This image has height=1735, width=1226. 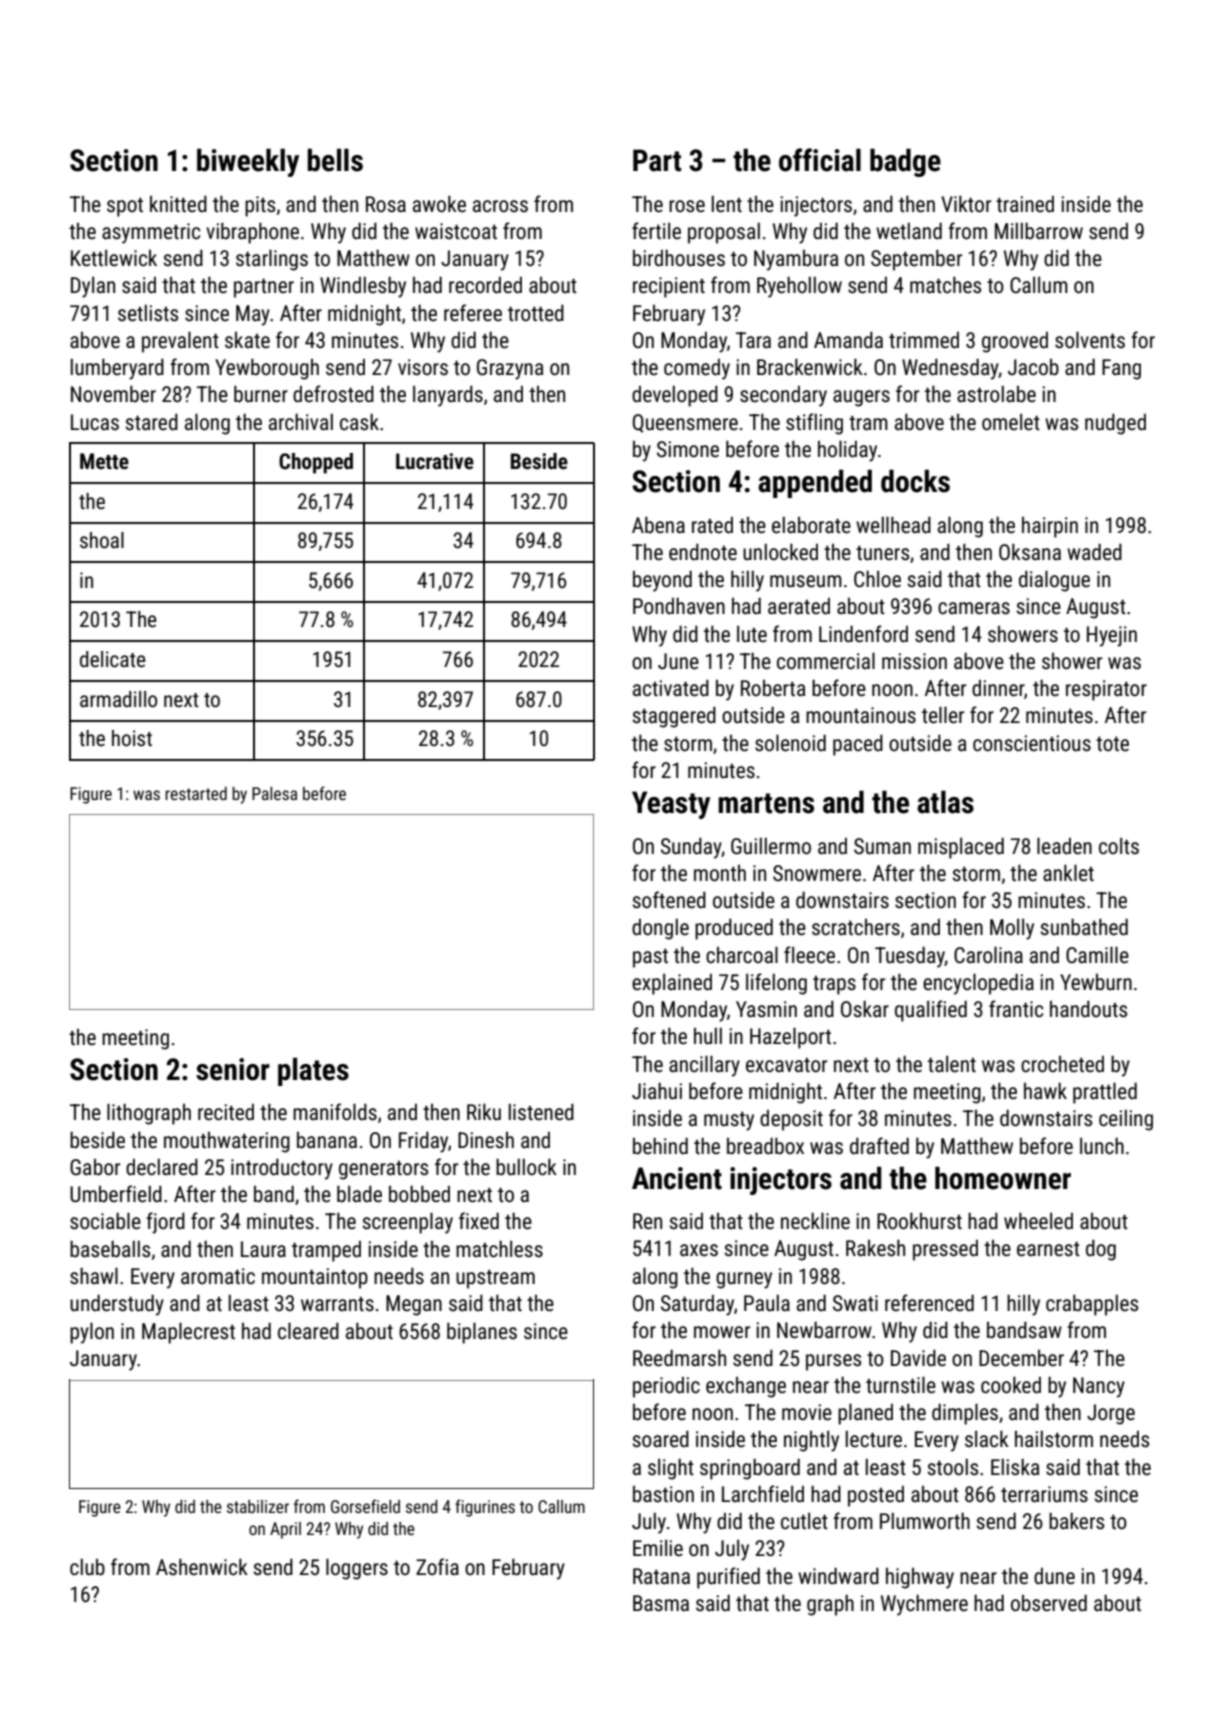 What do you see at coordinates (202, 1566) in the image?
I see `Ashenwick` at bounding box center [202, 1566].
